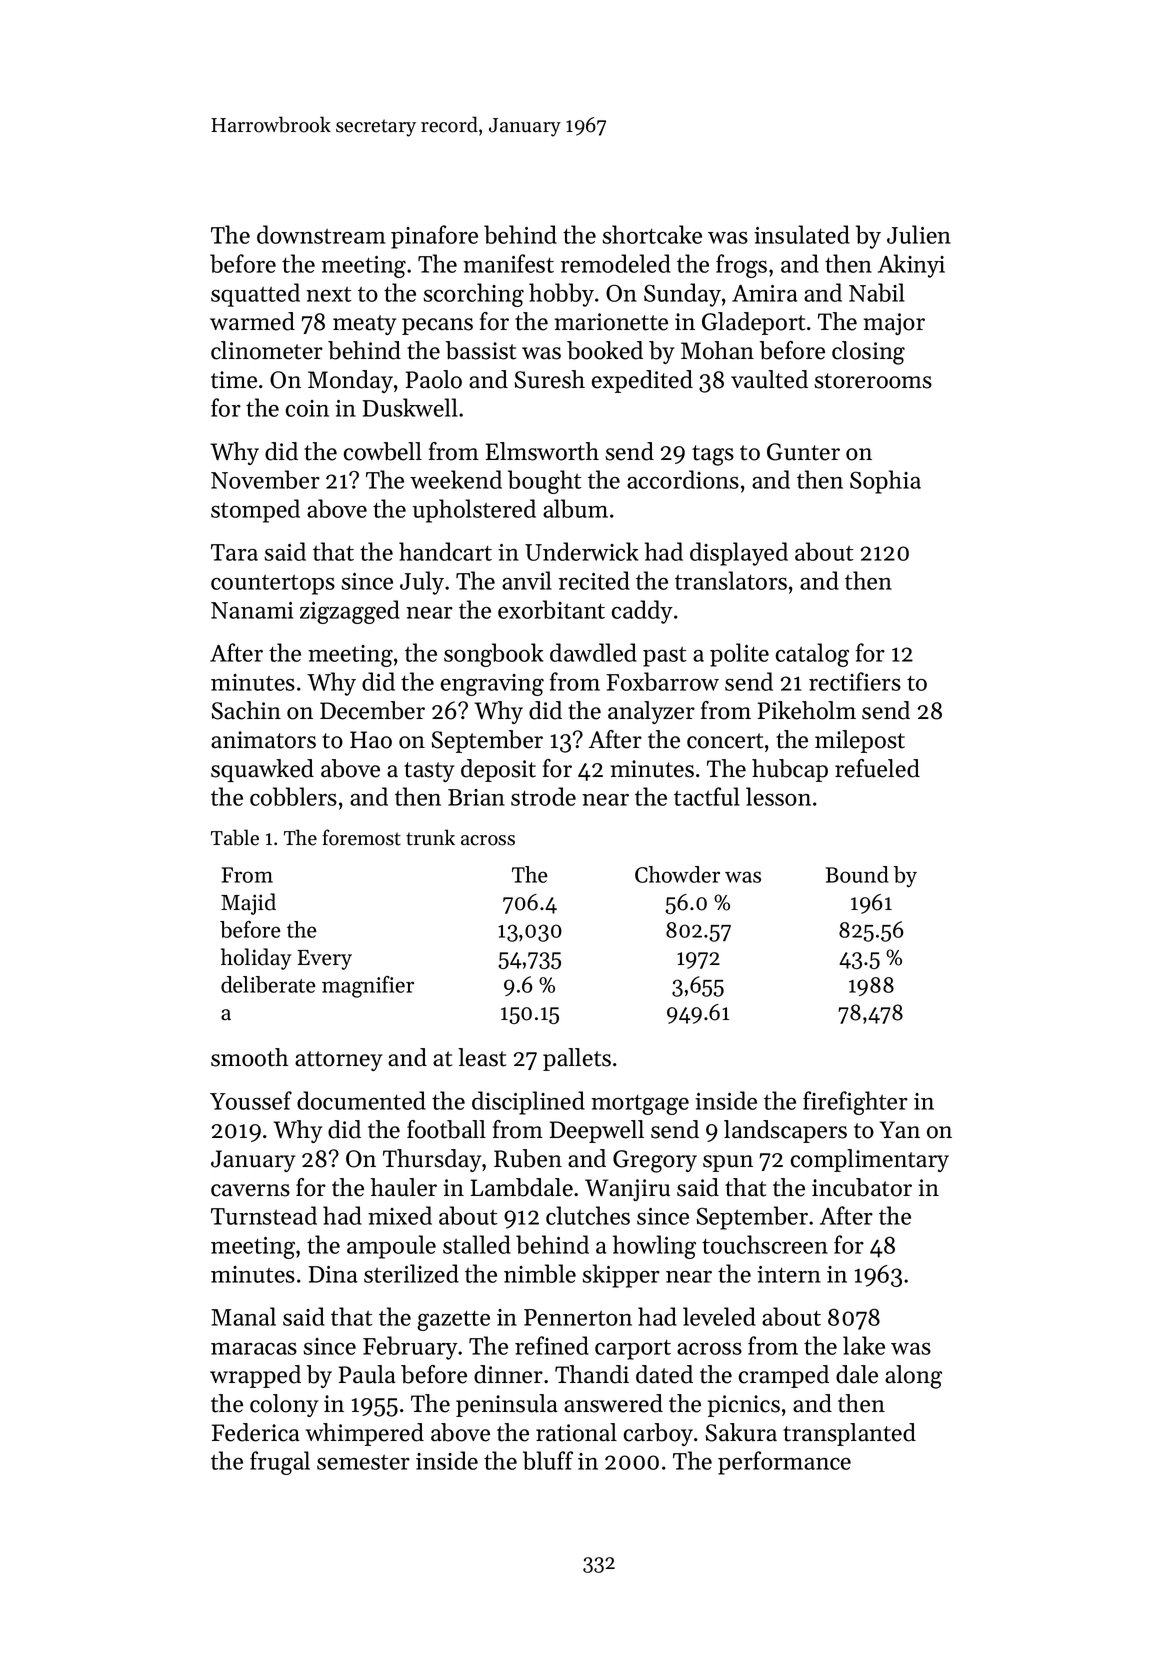  I want to click on vaulted, so click(769, 379).
